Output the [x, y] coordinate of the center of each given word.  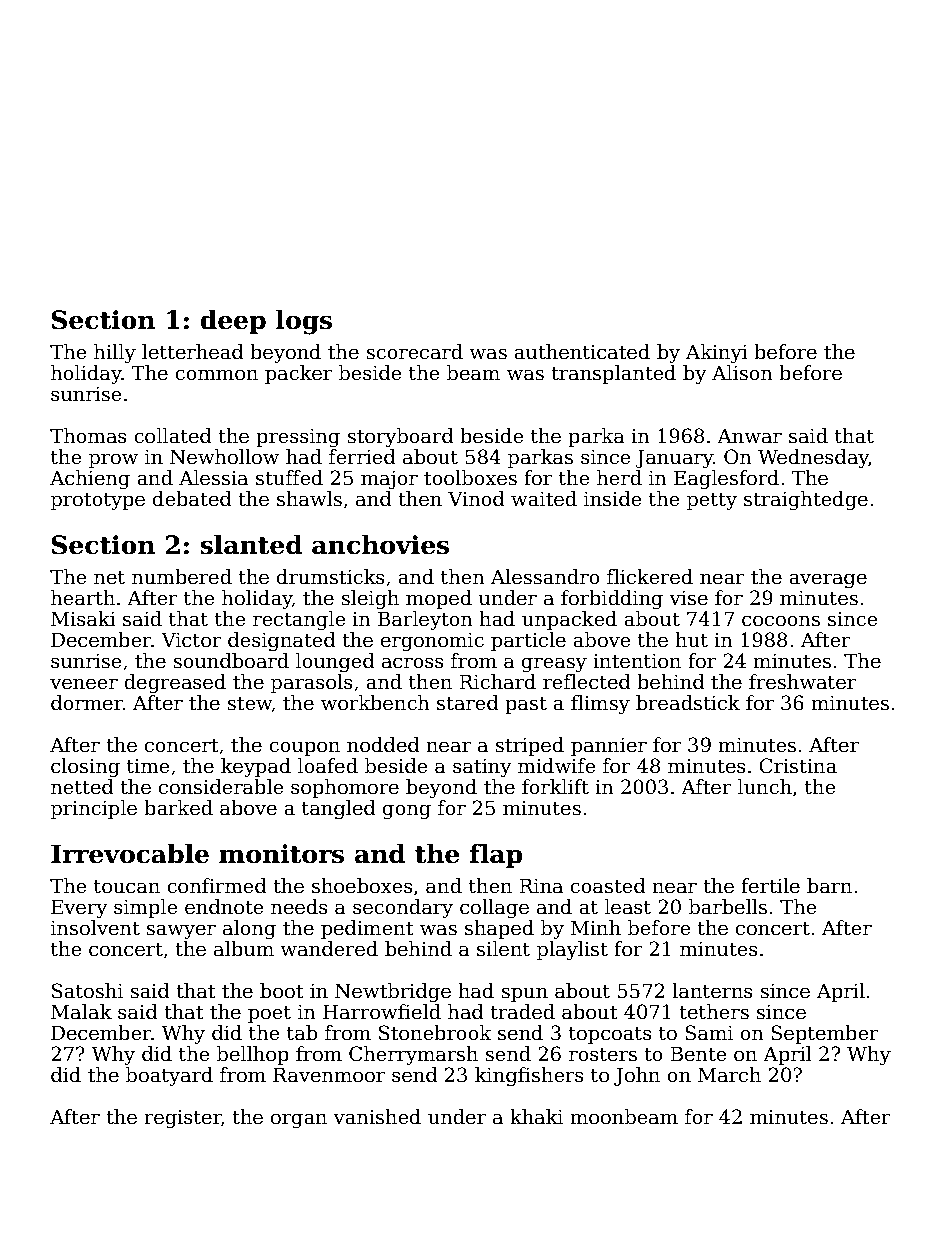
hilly [115, 353]
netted [82, 787]
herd [619, 478]
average [828, 580]
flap [496, 855]
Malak [81, 1012]
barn [829, 886]
